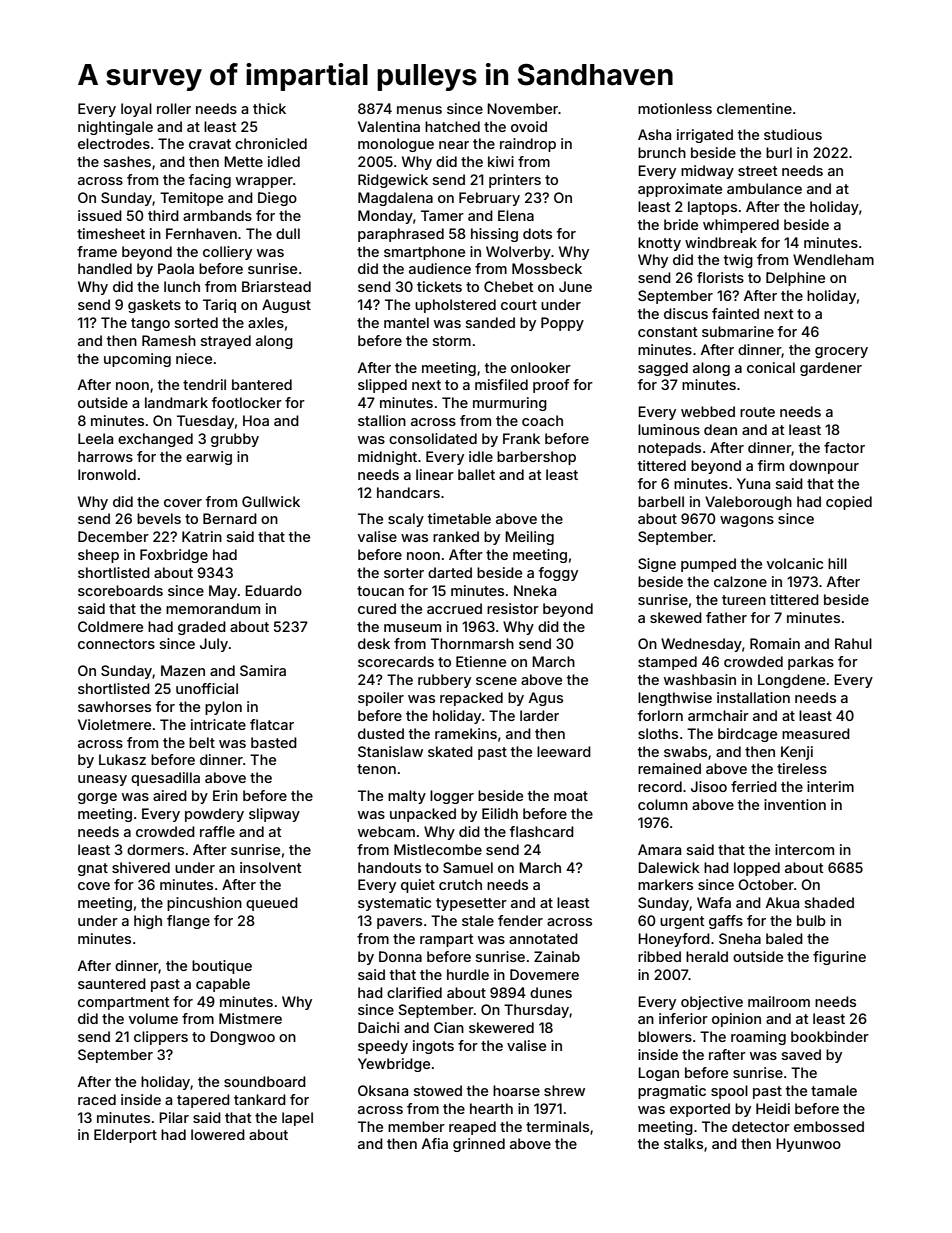 This screenshot has width=952, height=1233. Describe the element at coordinates (853, 643) in the screenshot. I see `Rahul` at that location.
